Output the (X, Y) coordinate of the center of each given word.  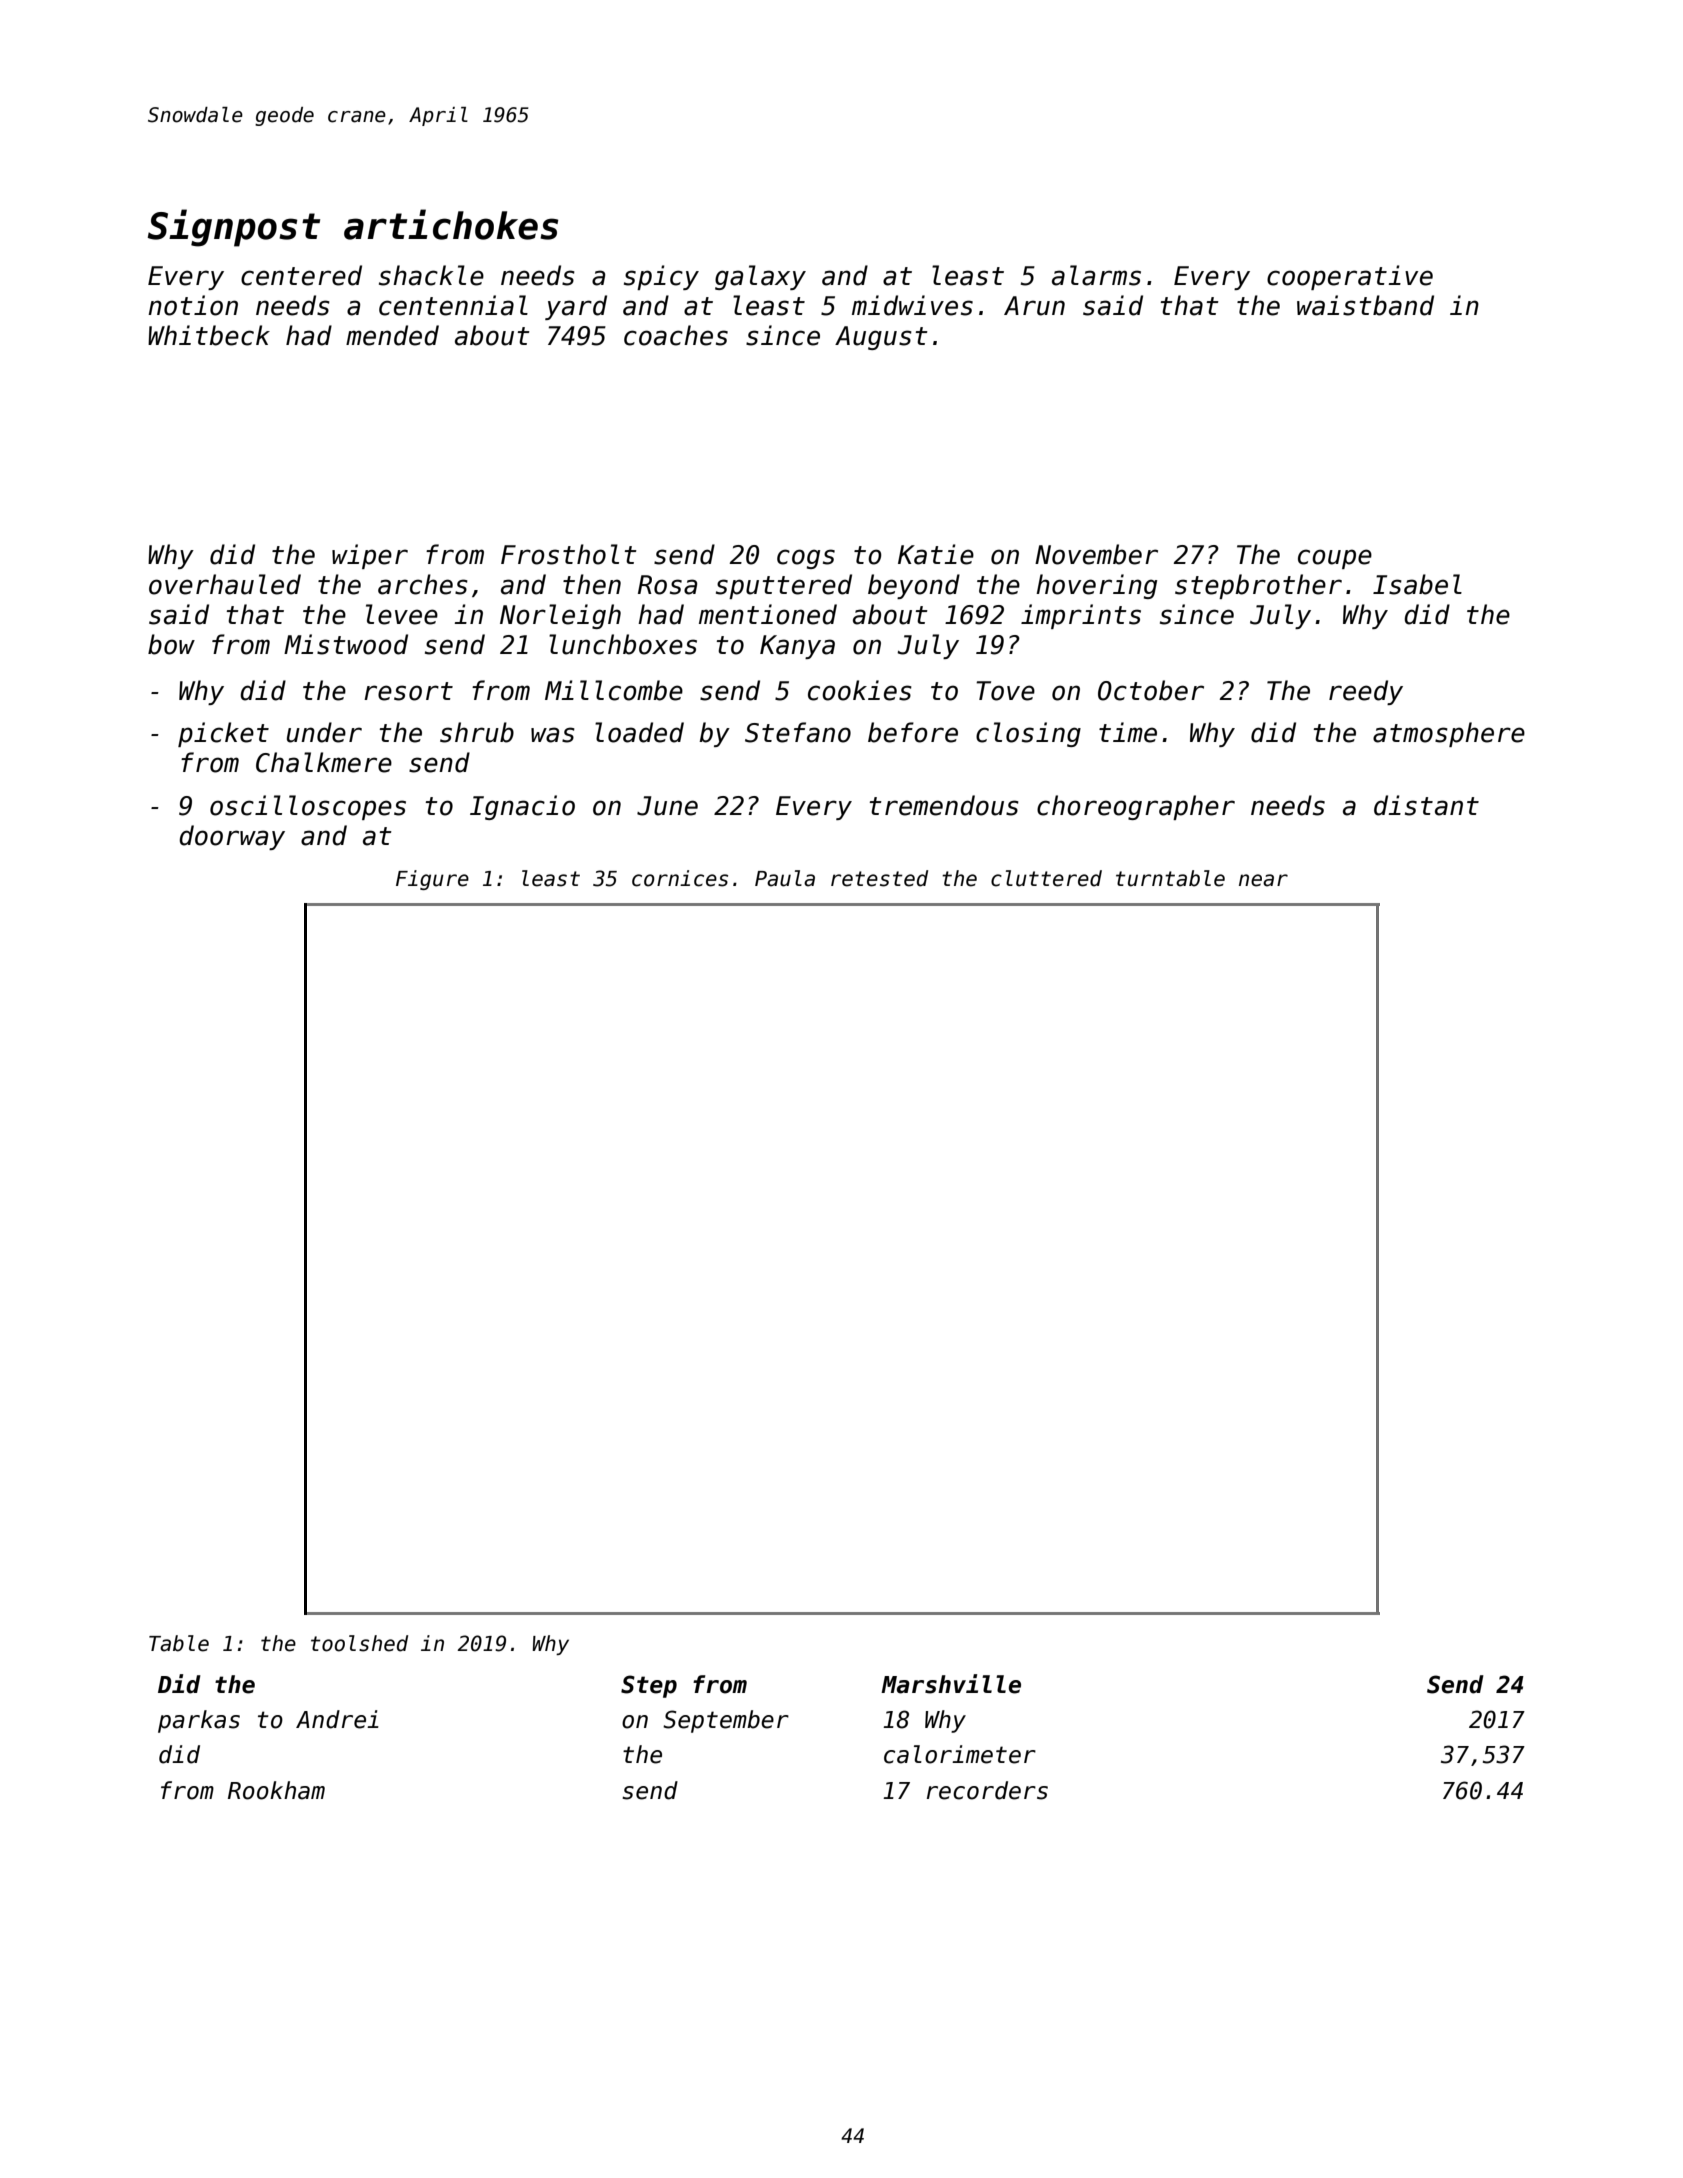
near (1263, 880)
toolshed (359, 1643)
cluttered (1046, 878)
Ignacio (522, 807)
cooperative (1350, 277)
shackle (431, 275)
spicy (661, 277)
